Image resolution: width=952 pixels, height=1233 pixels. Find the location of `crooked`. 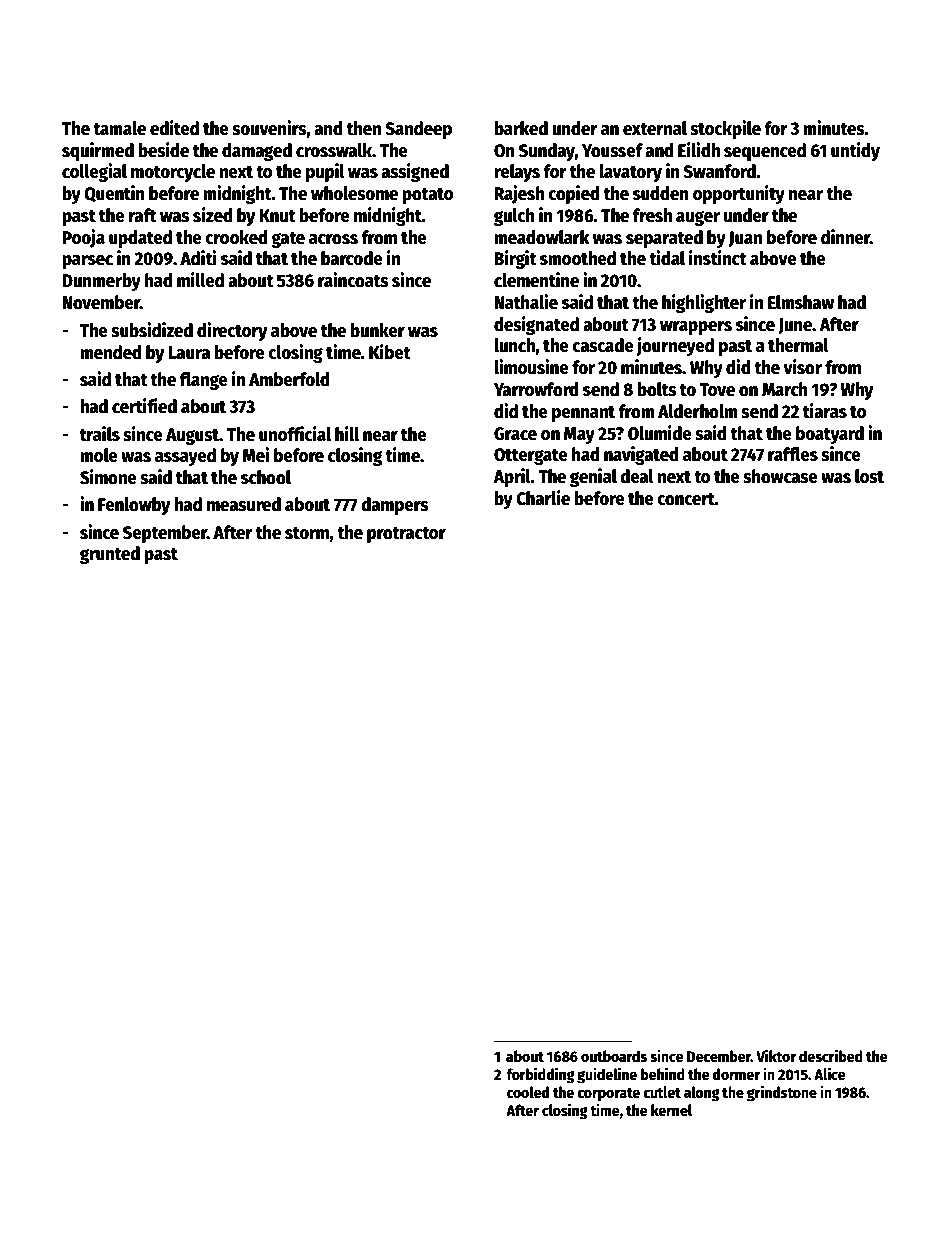

crooked is located at coordinates (236, 237).
